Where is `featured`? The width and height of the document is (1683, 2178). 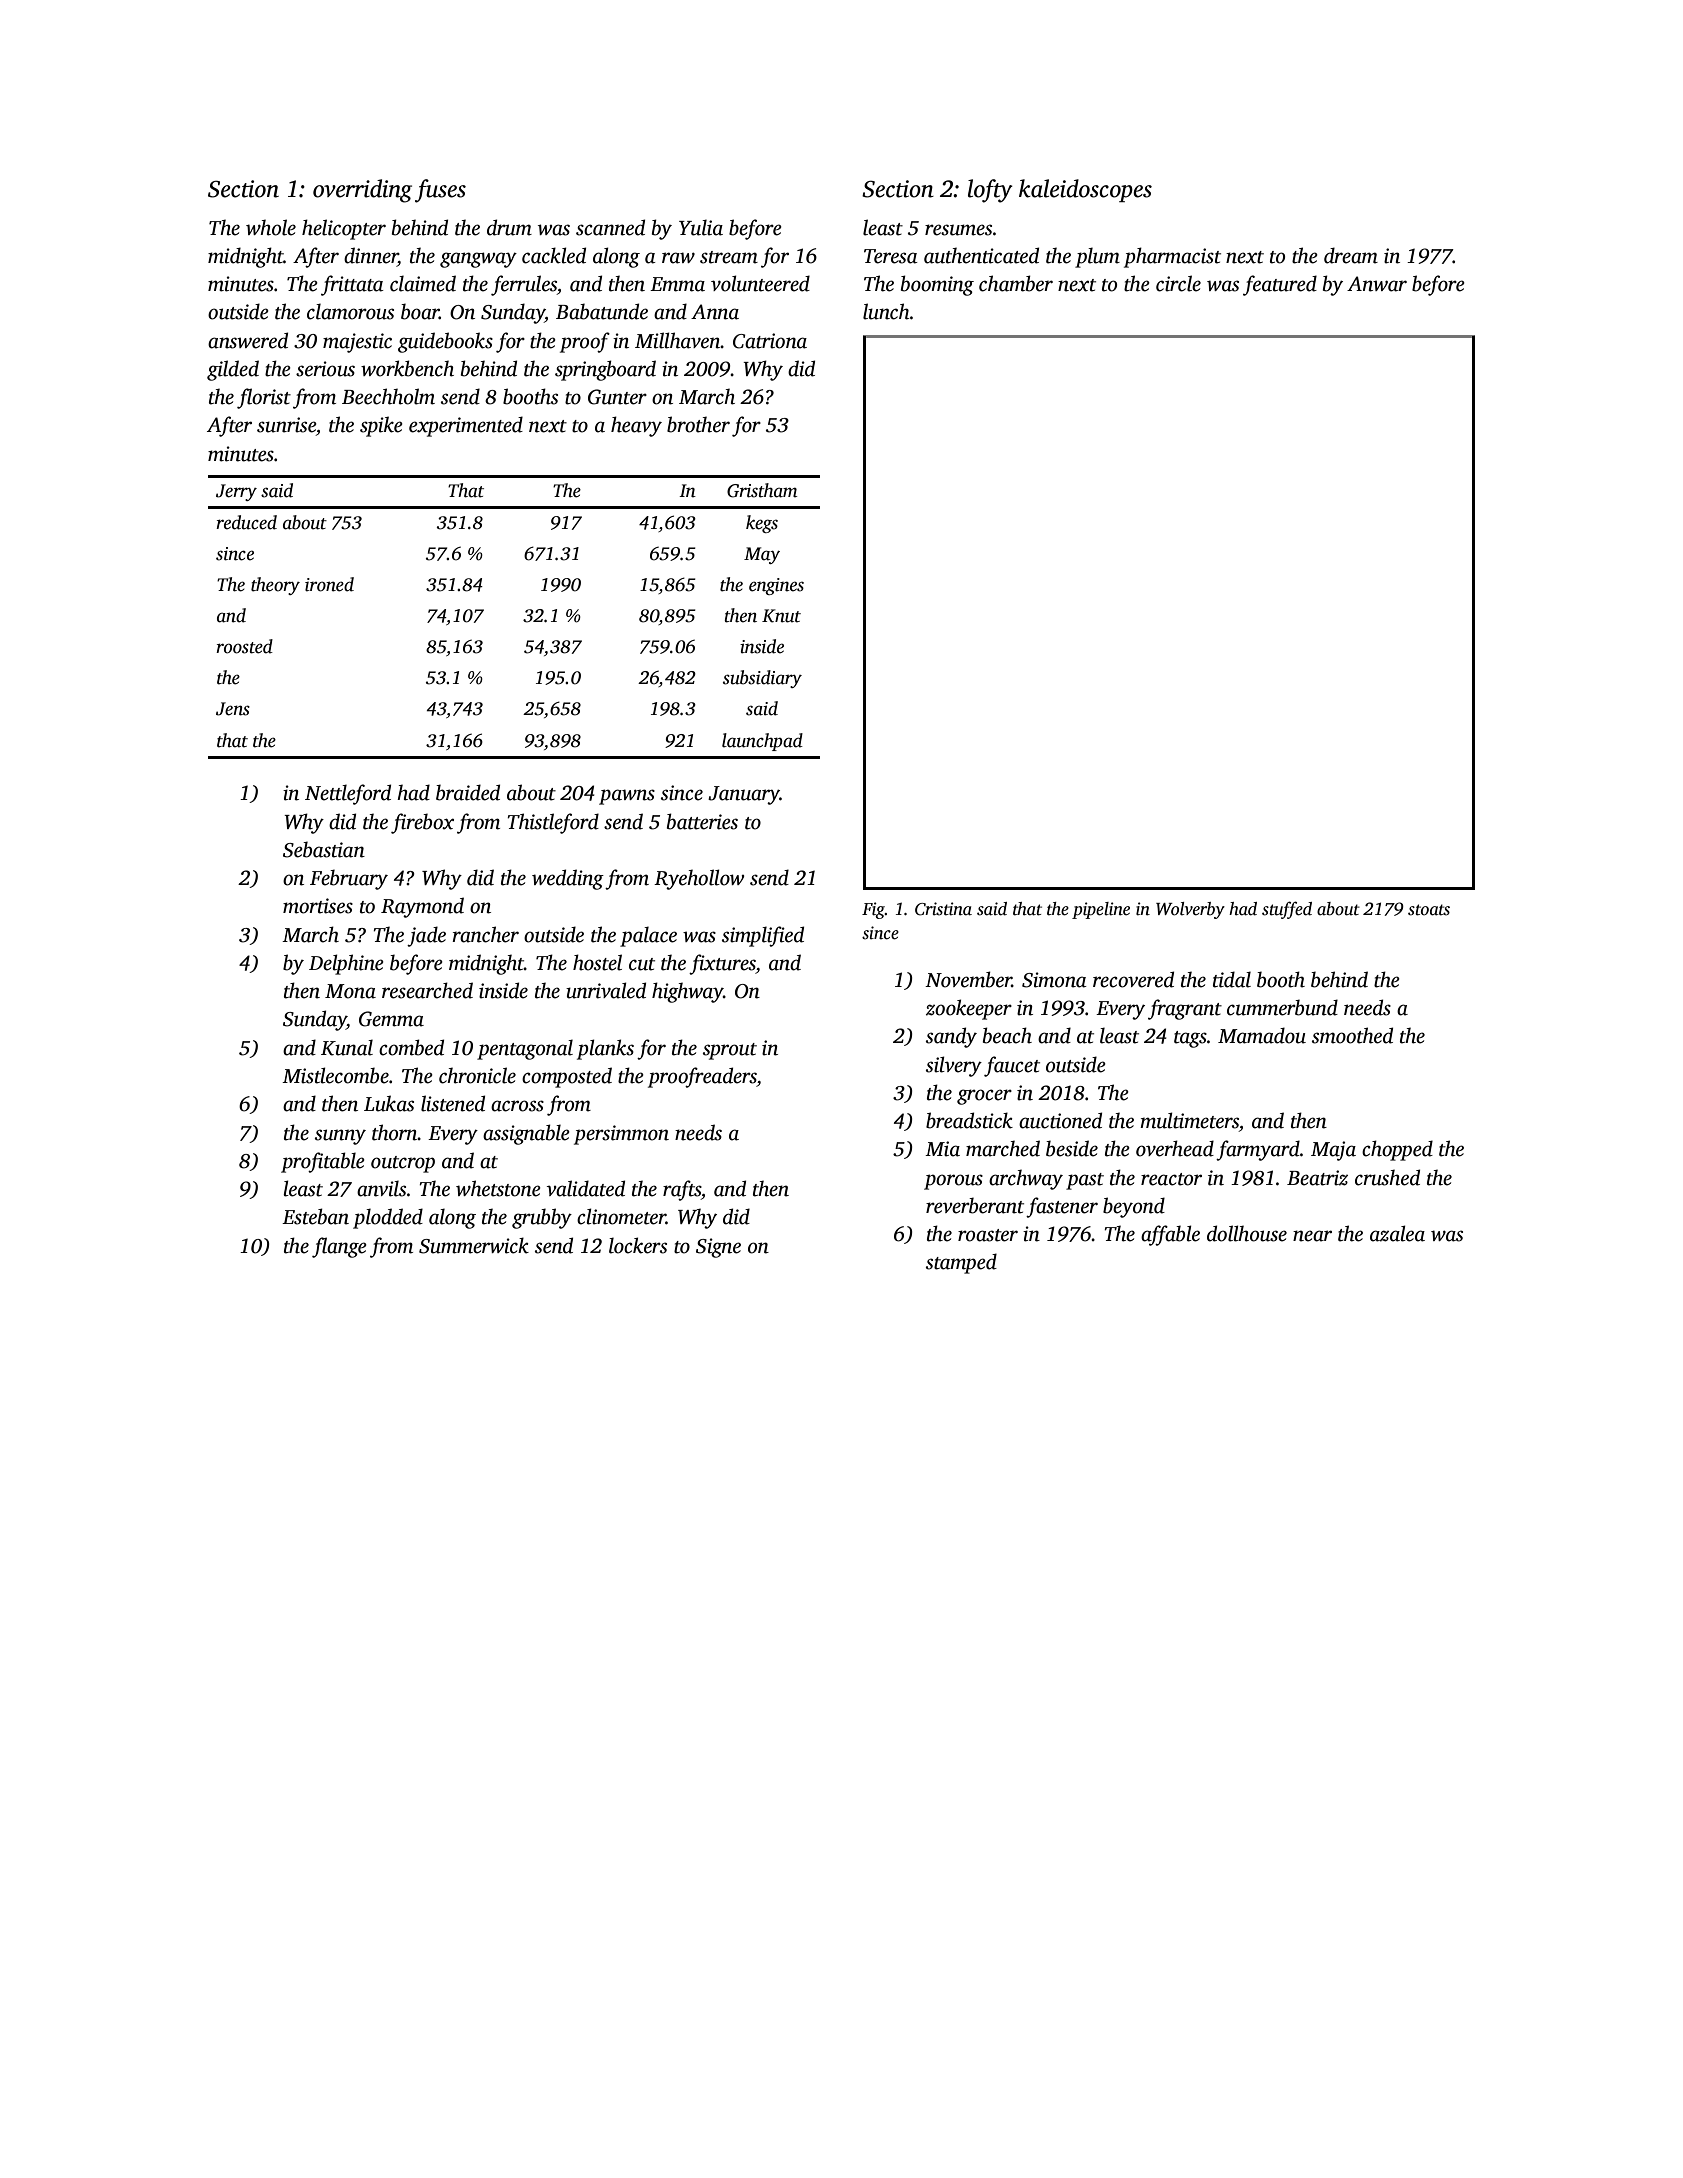
featured is located at coordinates (1280, 285).
